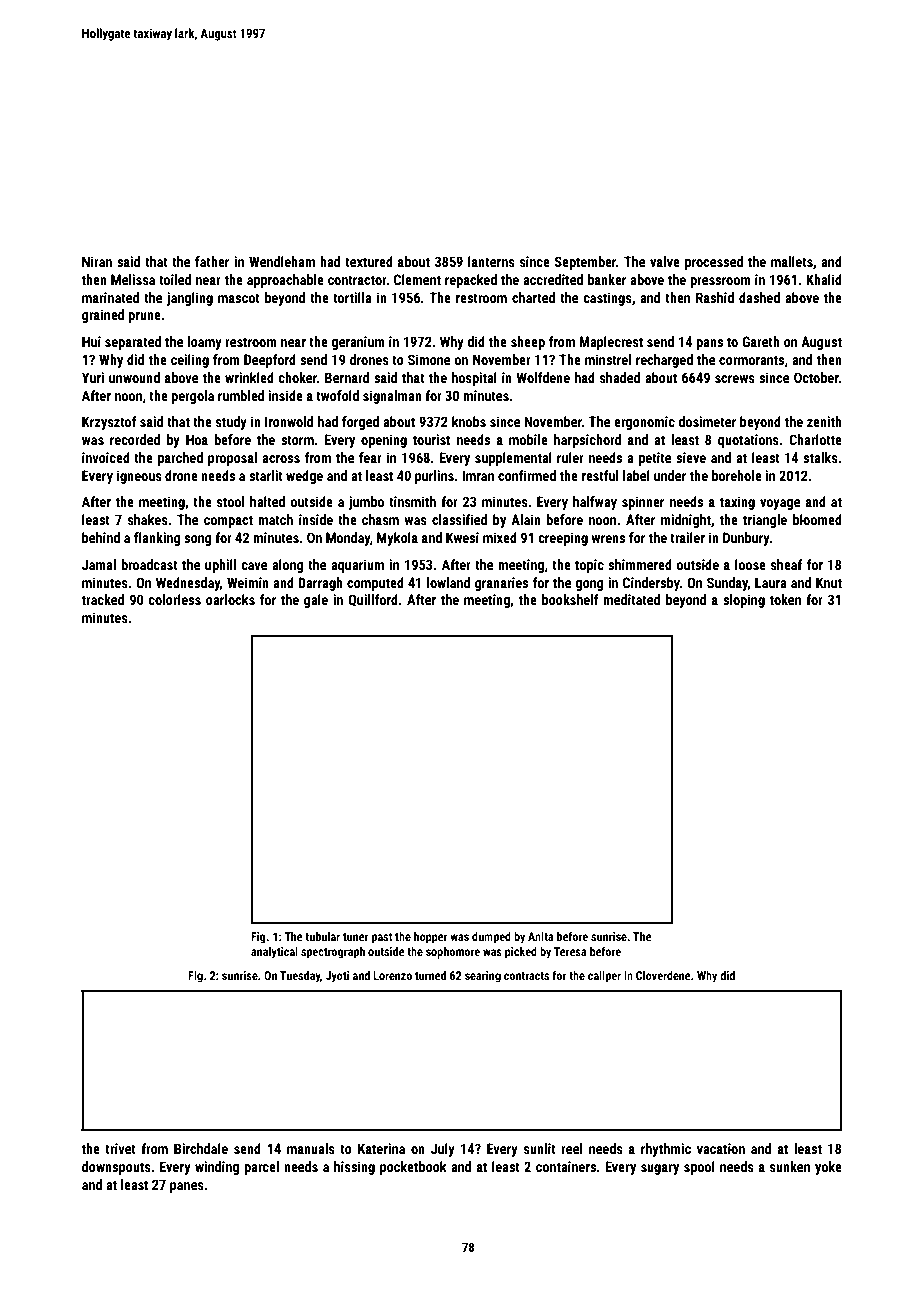 The image size is (924, 1308). What do you see at coordinates (430, 975) in the screenshot?
I see `turned` at bounding box center [430, 975].
